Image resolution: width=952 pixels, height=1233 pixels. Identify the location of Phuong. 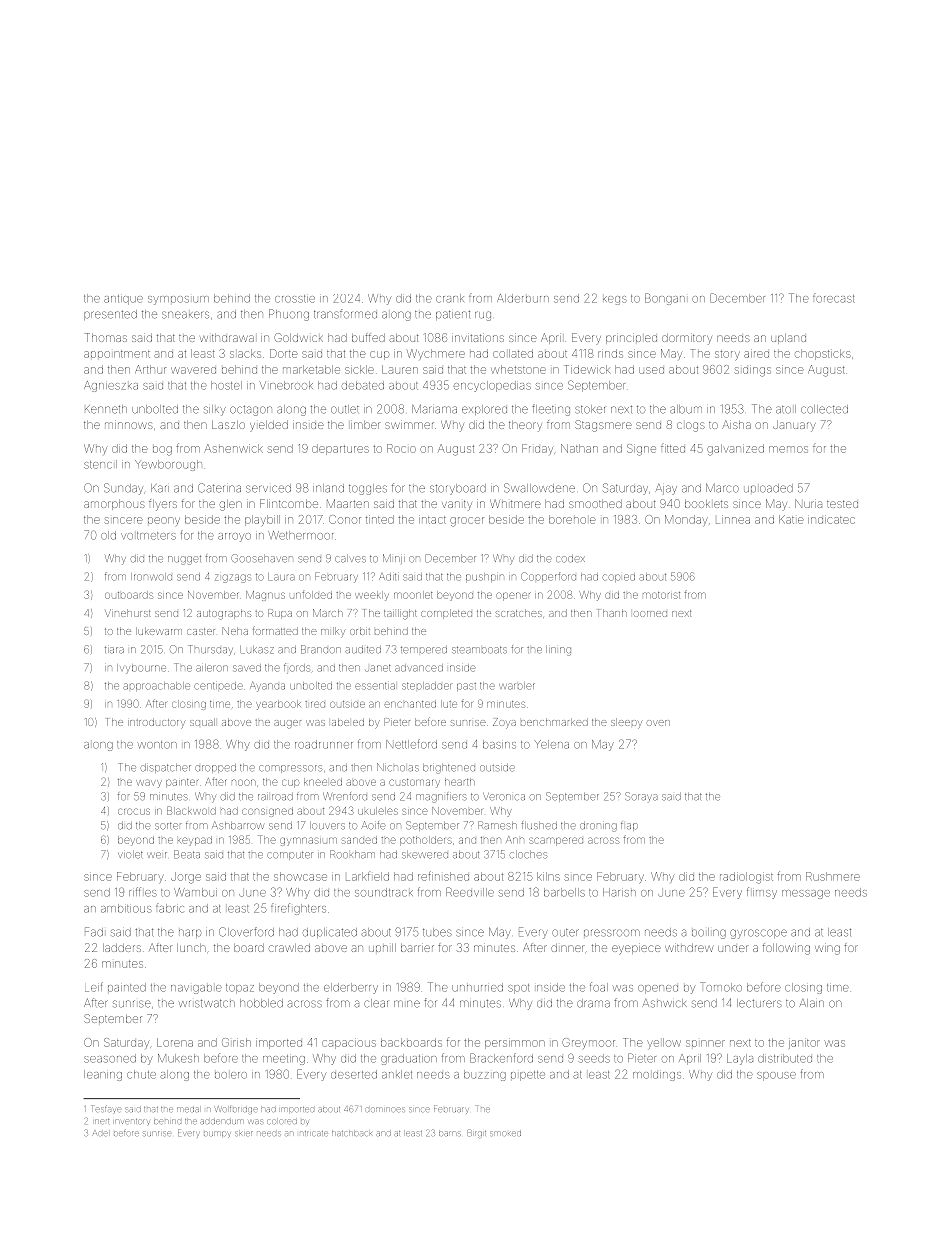
(289, 315).
